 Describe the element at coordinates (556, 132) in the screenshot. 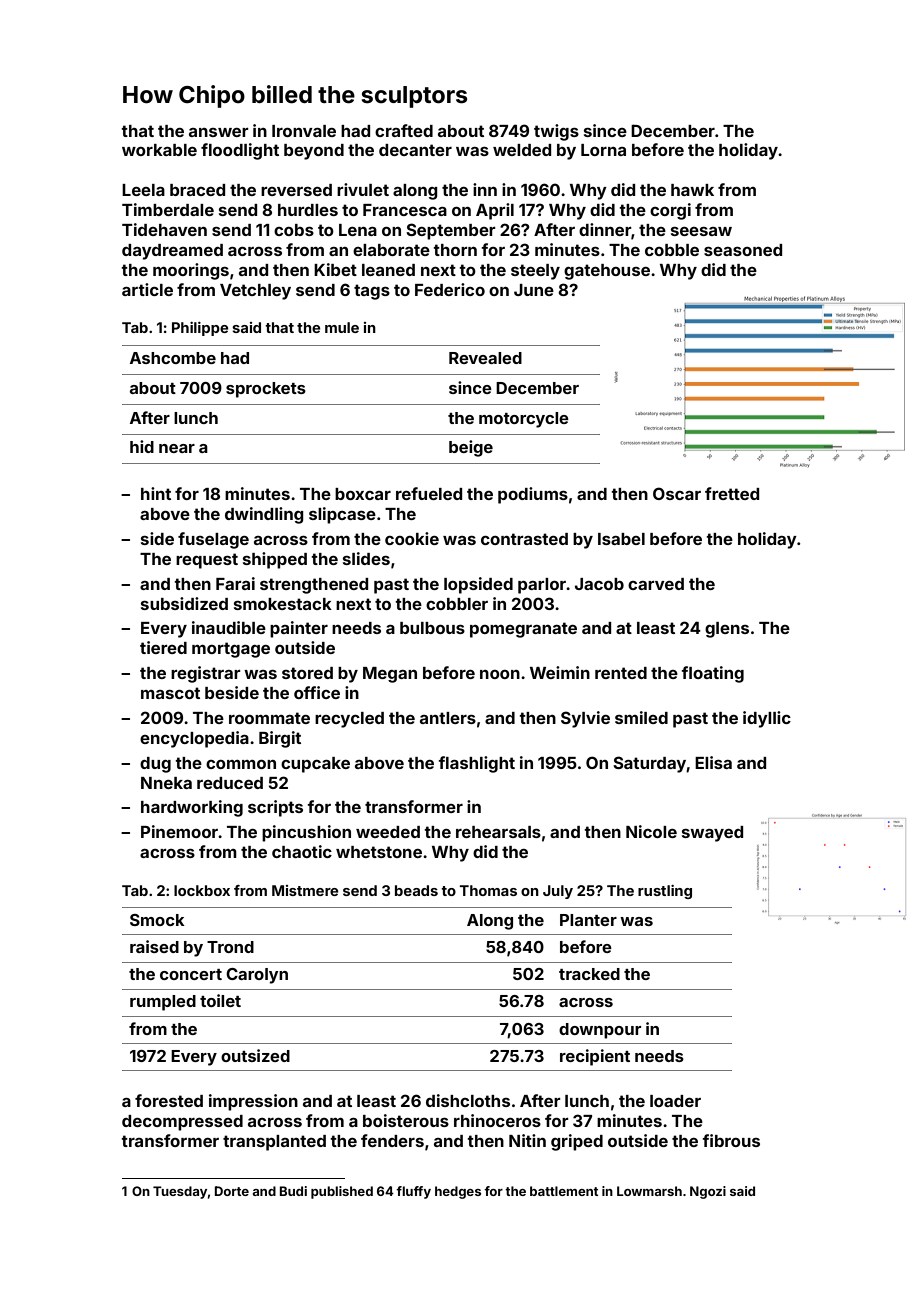

I see `twigs` at that location.
